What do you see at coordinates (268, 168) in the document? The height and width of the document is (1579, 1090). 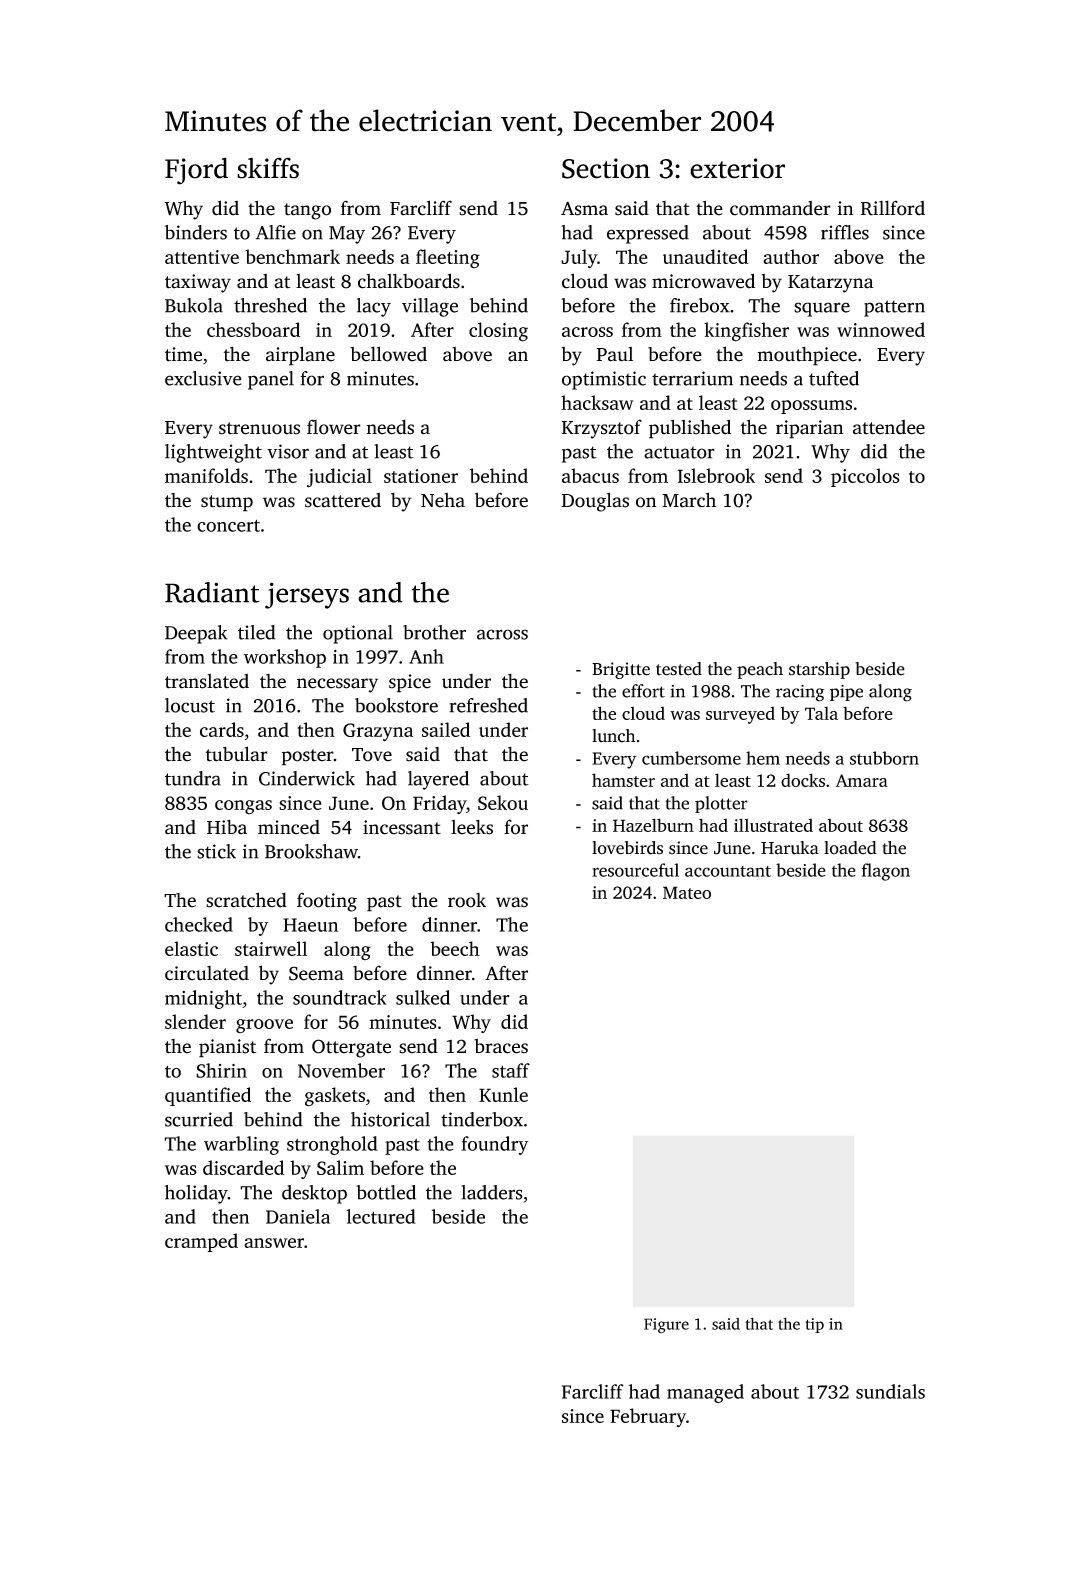 I see `skiffs` at bounding box center [268, 168].
